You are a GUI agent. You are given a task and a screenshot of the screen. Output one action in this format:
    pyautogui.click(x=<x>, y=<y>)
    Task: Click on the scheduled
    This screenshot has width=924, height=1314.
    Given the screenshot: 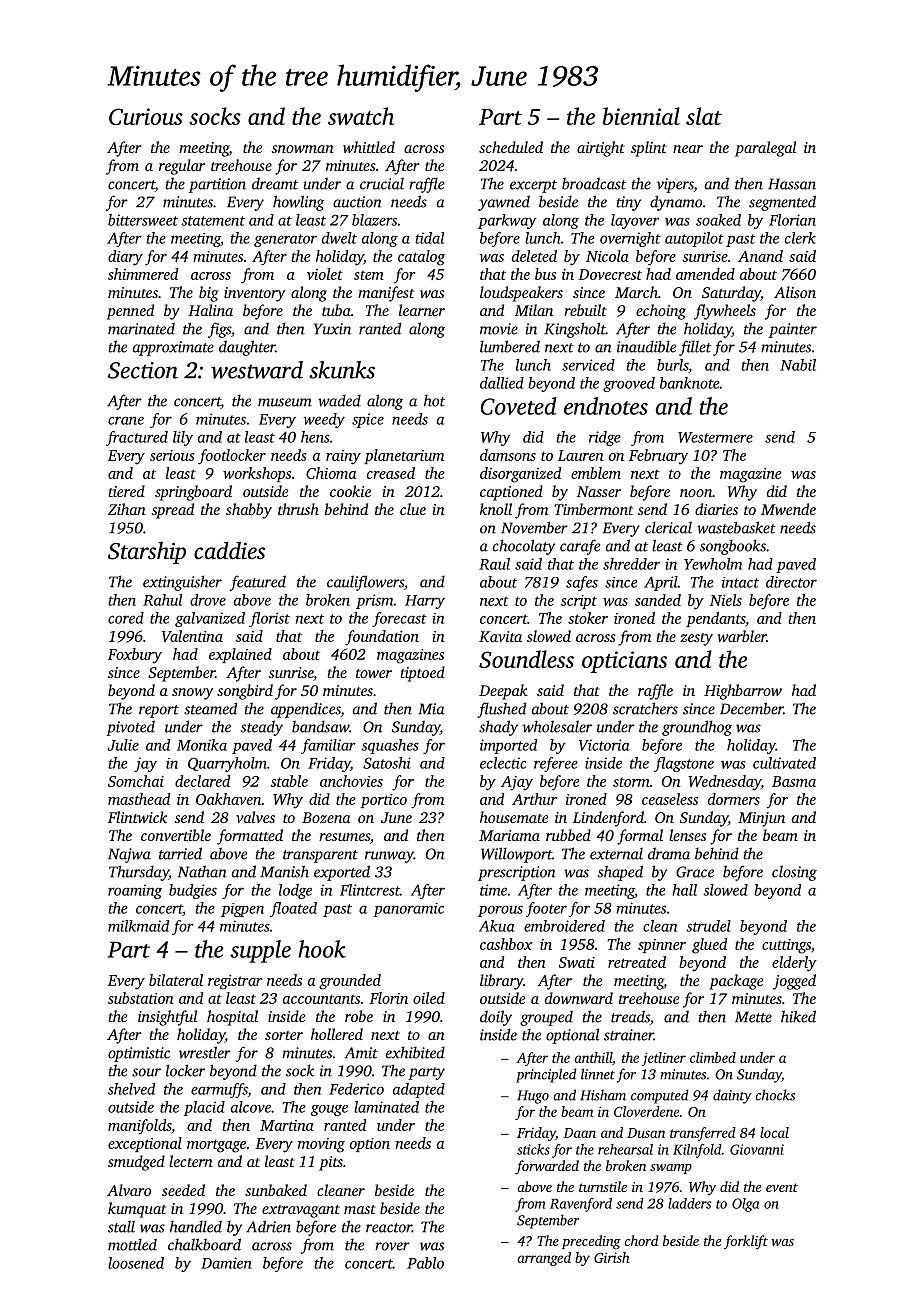 What is the action you would take?
    pyautogui.click(x=511, y=147)
